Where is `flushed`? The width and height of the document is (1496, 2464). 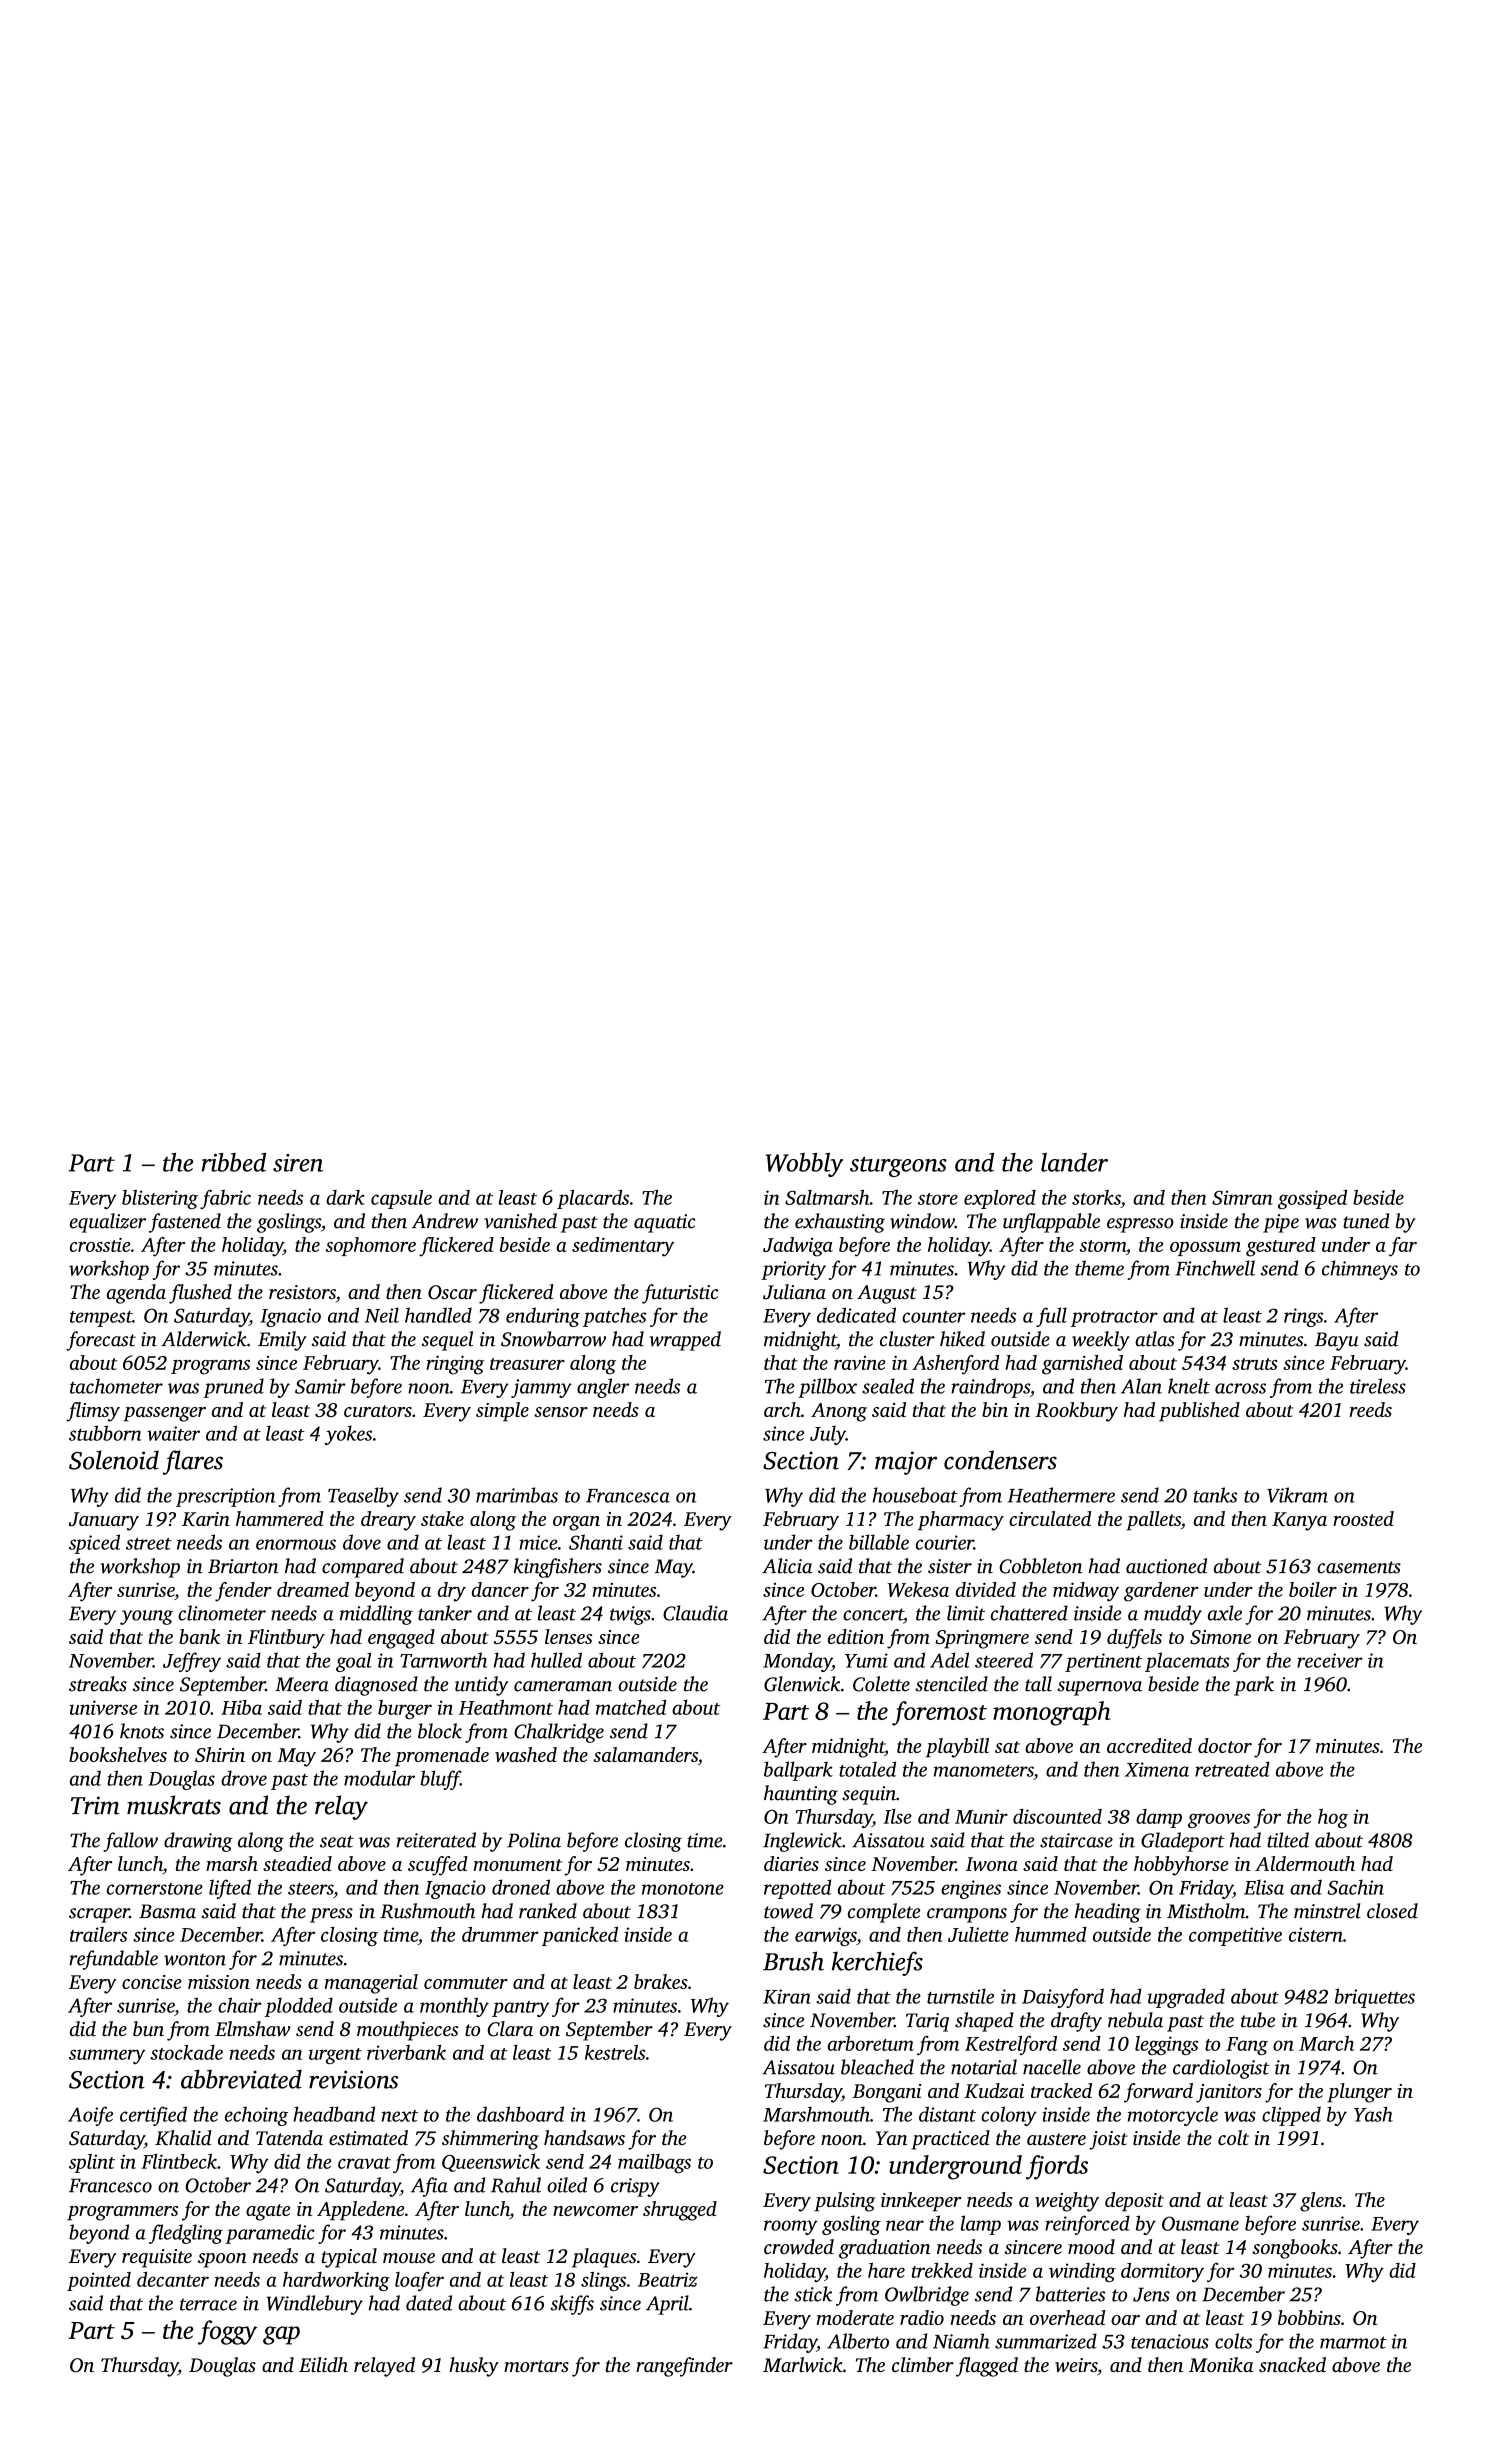
flushed is located at coordinates (200, 1294).
